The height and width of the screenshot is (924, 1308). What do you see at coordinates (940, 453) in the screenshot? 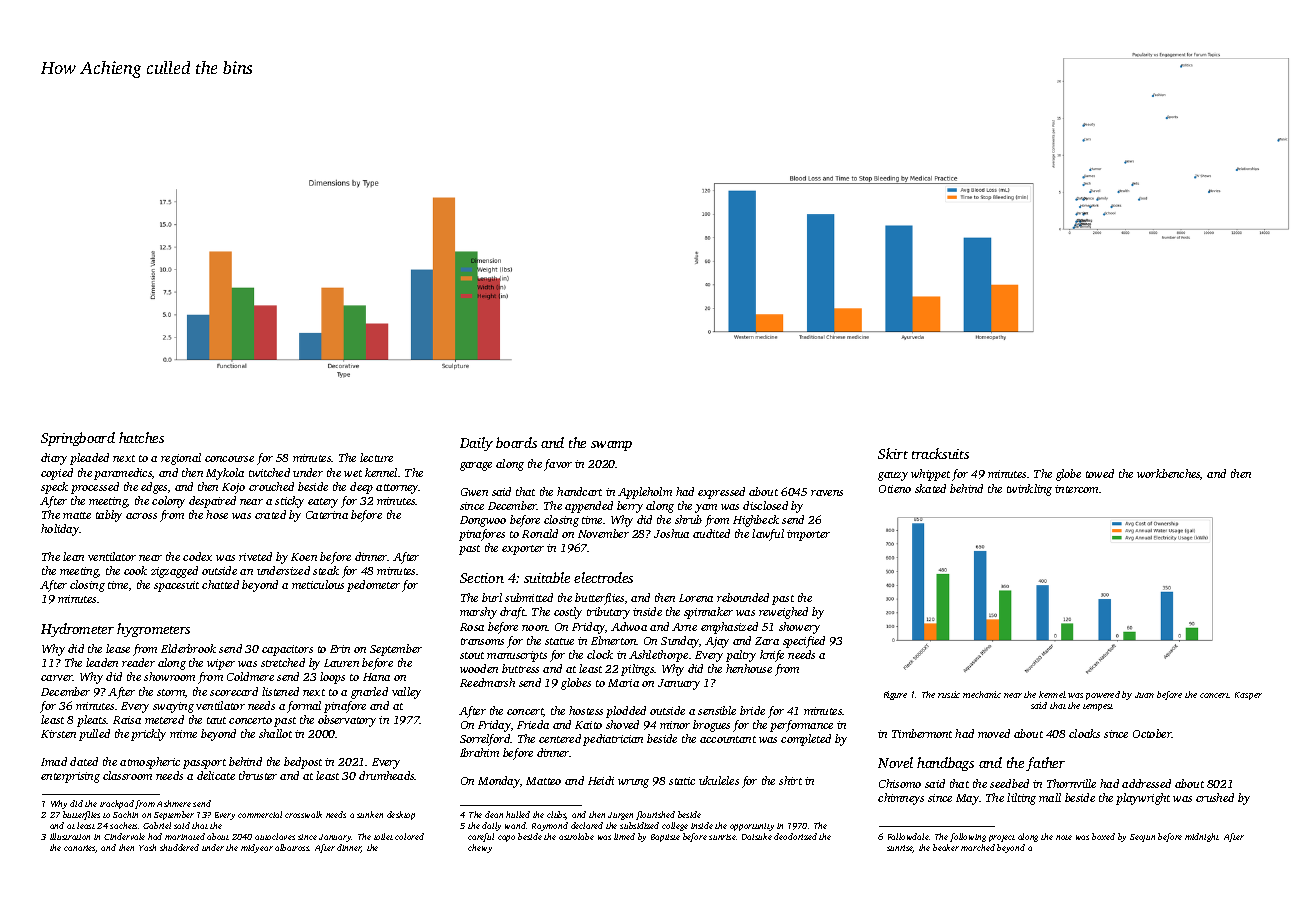
I see `tracksuits` at bounding box center [940, 453].
